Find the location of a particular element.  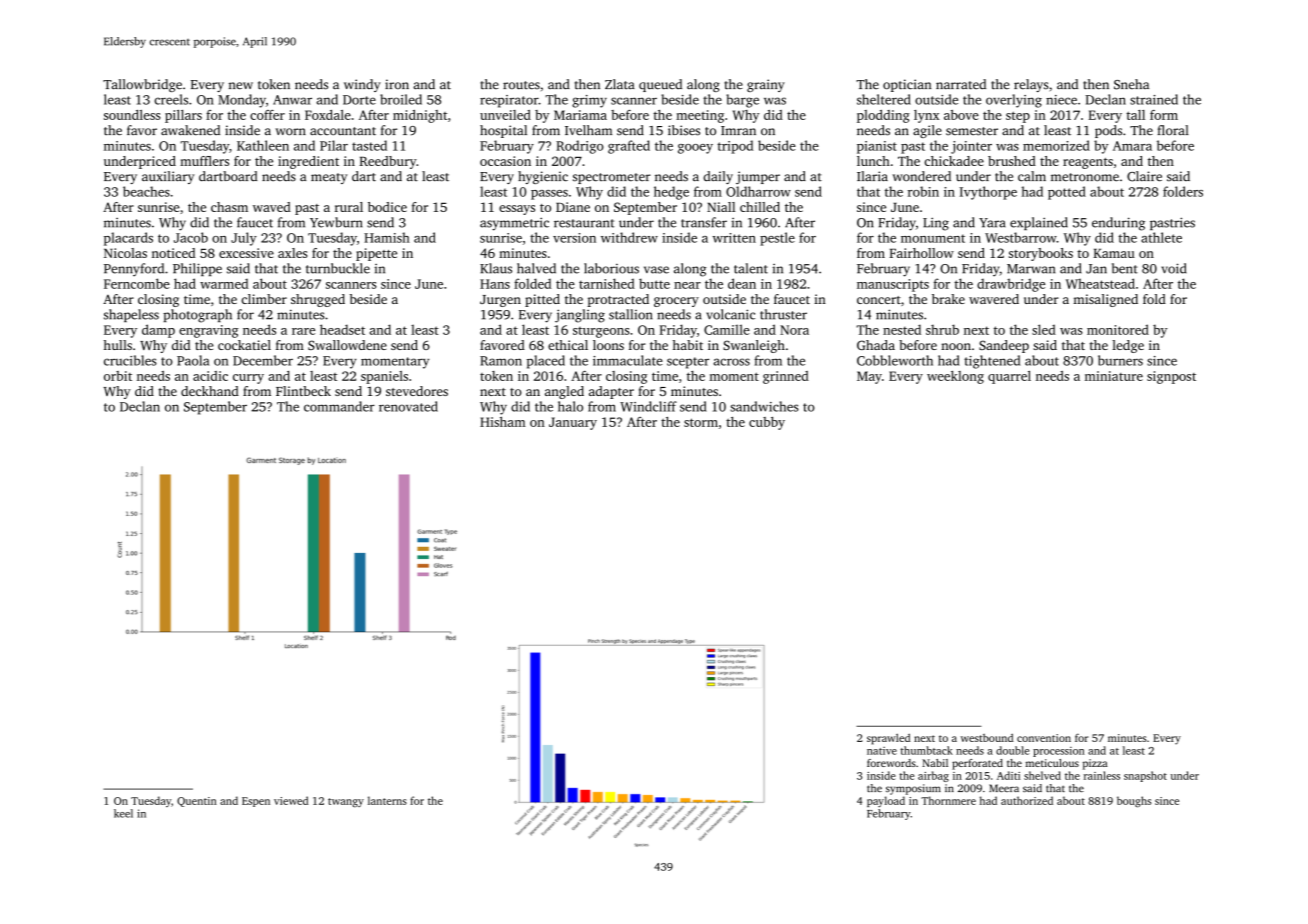

Ivythorpe is located at coordinates (988, 193).
